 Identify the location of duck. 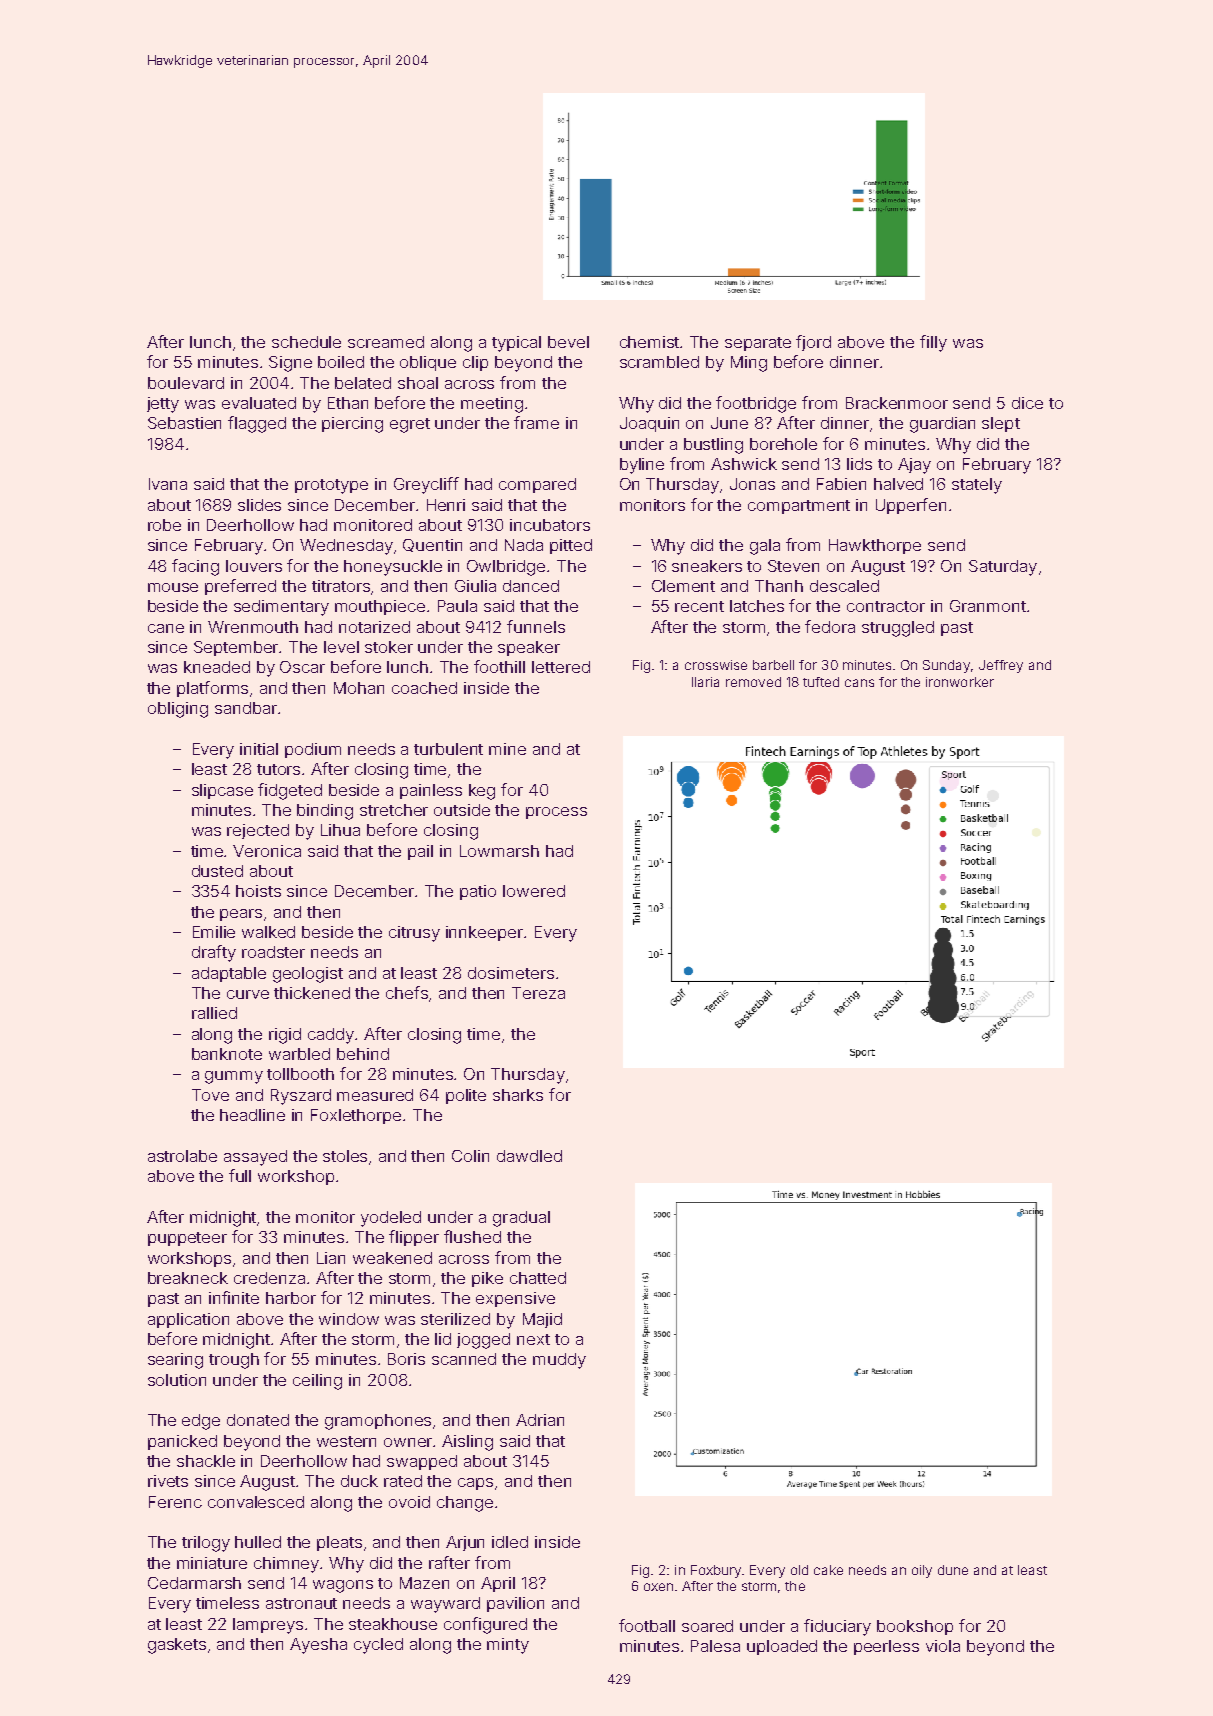
(359, 1481).
